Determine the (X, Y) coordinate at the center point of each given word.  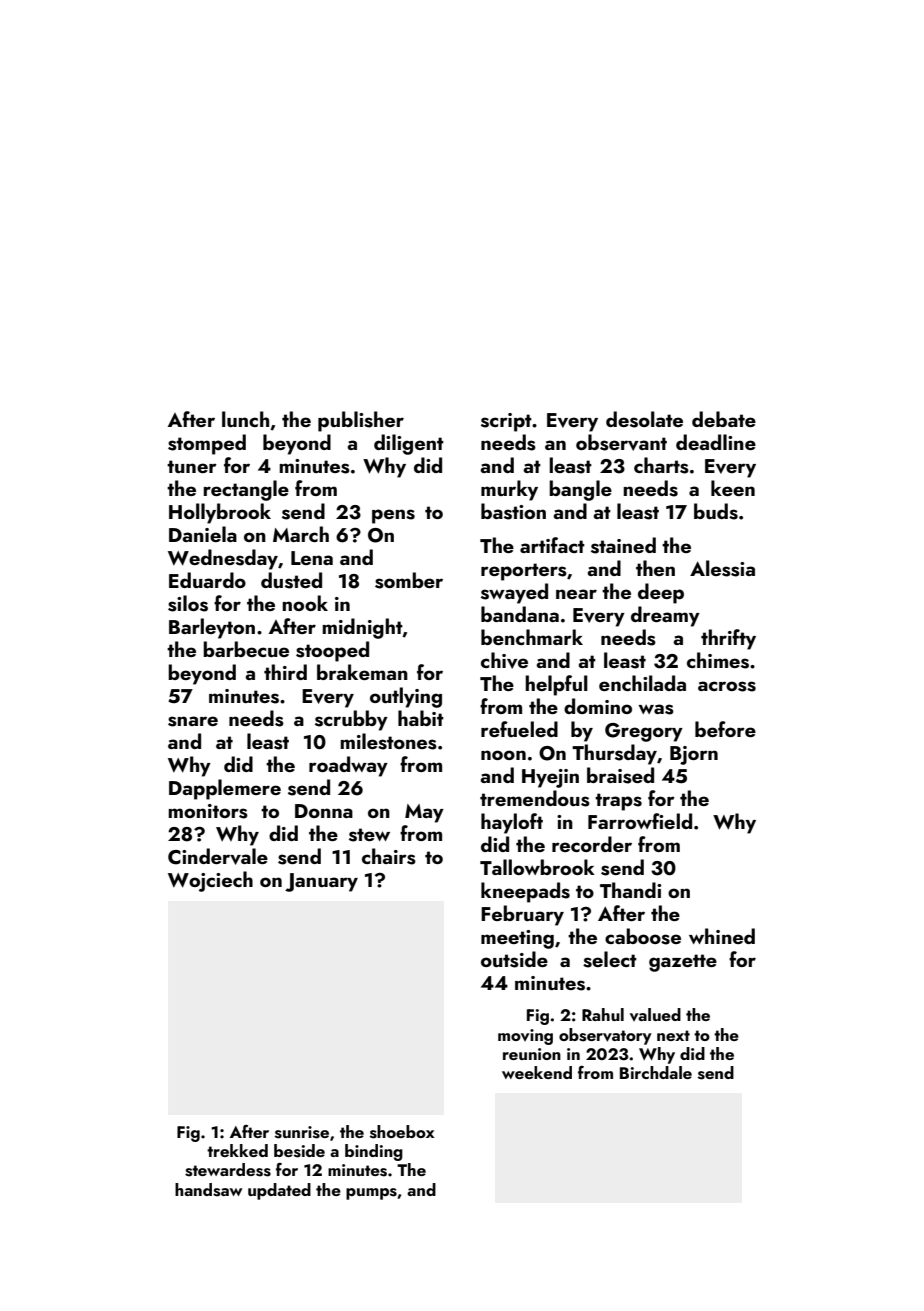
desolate (644, 419)
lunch (245, 419)
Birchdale (656, 1072)
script (506, 422)
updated (279, 1191)
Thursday (614, 754)
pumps (371, 1194)
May (424, 813)
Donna (324, 811)
